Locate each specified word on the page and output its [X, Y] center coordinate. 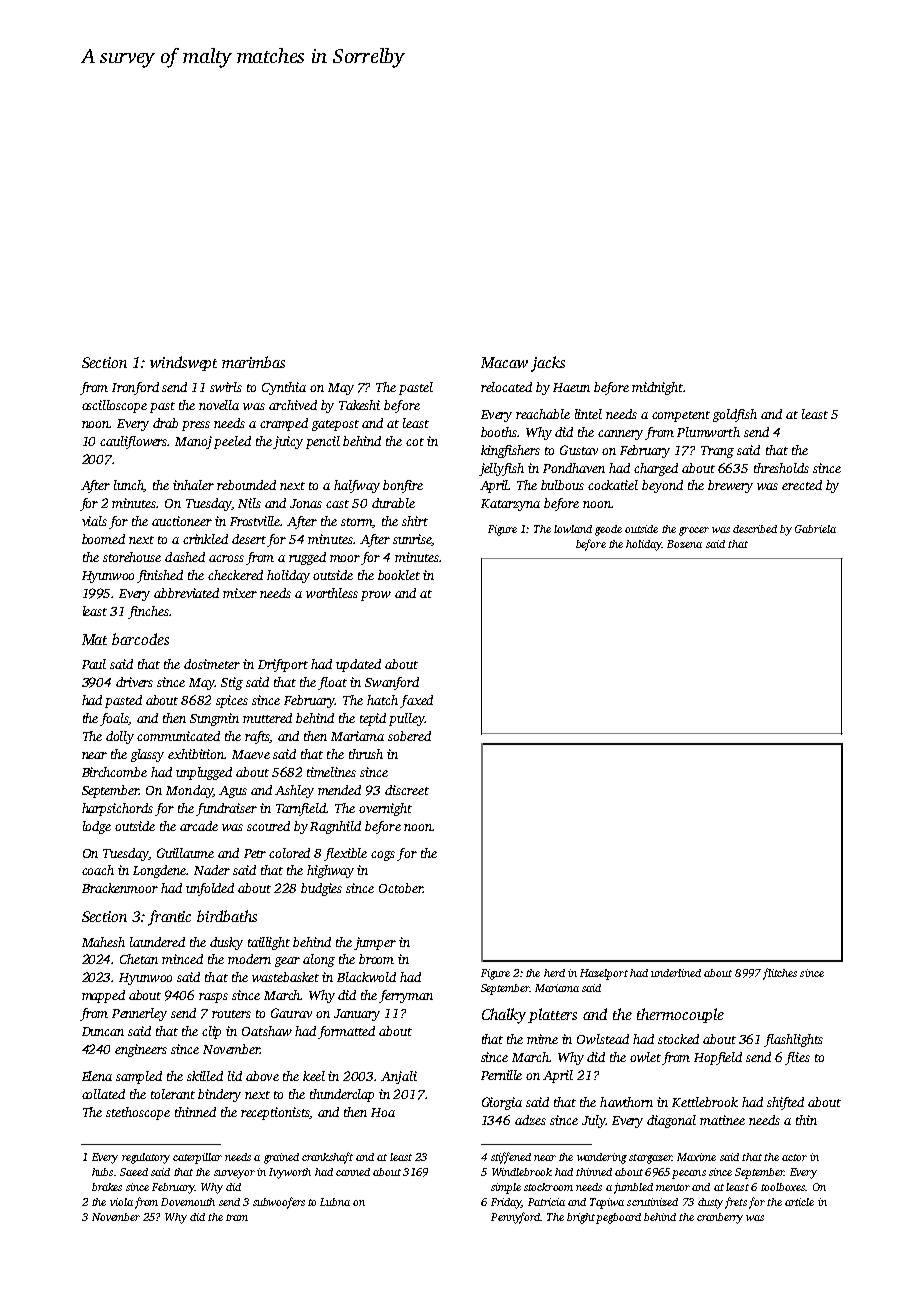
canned [353, 1172]
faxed [416, 701]
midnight [657, 388]
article [799, 1202]
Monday [189, 791]
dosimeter [212, 664]
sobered [409, 736]
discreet [407, 790]
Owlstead [603, 1039]
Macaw [504, 362]
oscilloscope [114, 406]
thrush [366, 754]
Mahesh [103, 942]
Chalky [505, 1016]
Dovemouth [188, 1202]
